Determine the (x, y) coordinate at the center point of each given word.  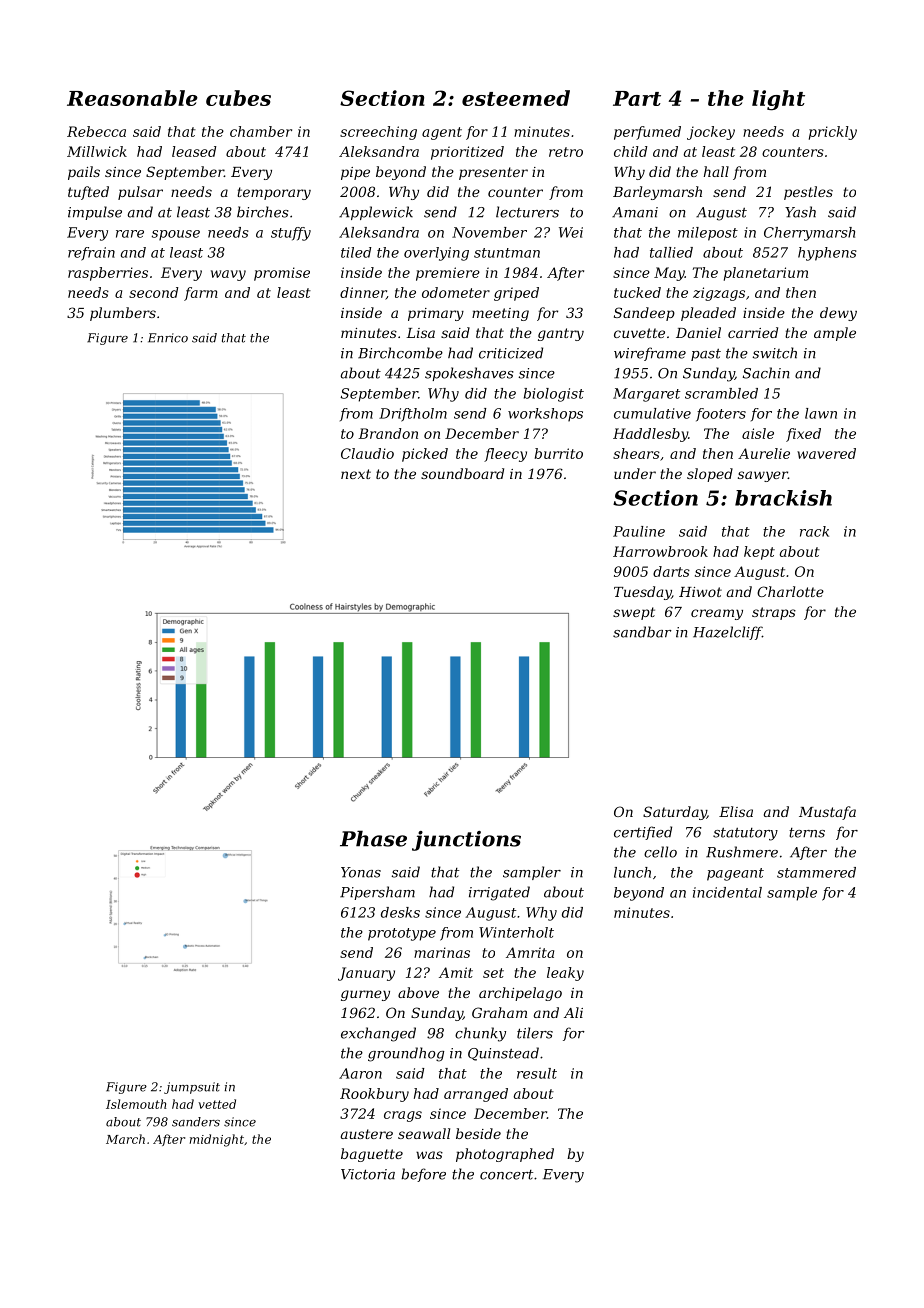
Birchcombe (400, 353)
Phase (373, 838)
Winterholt (516, 932)
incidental (727, 892)
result (537, 1073)
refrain (91, 254)
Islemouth (136, 1104)
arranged (476, 1095)
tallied (671, 252)
